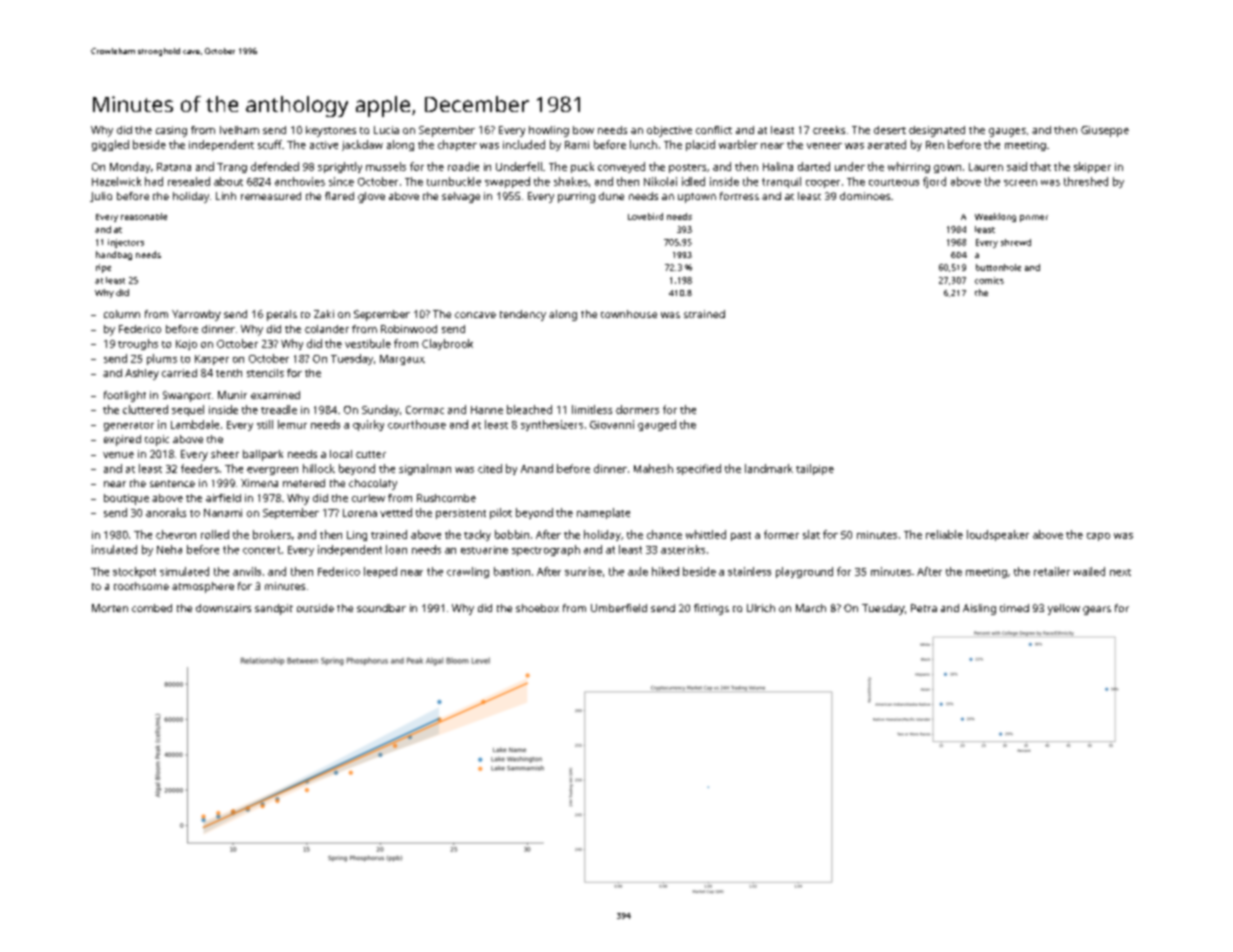  I want to click on keystones, so click(331, 131).
